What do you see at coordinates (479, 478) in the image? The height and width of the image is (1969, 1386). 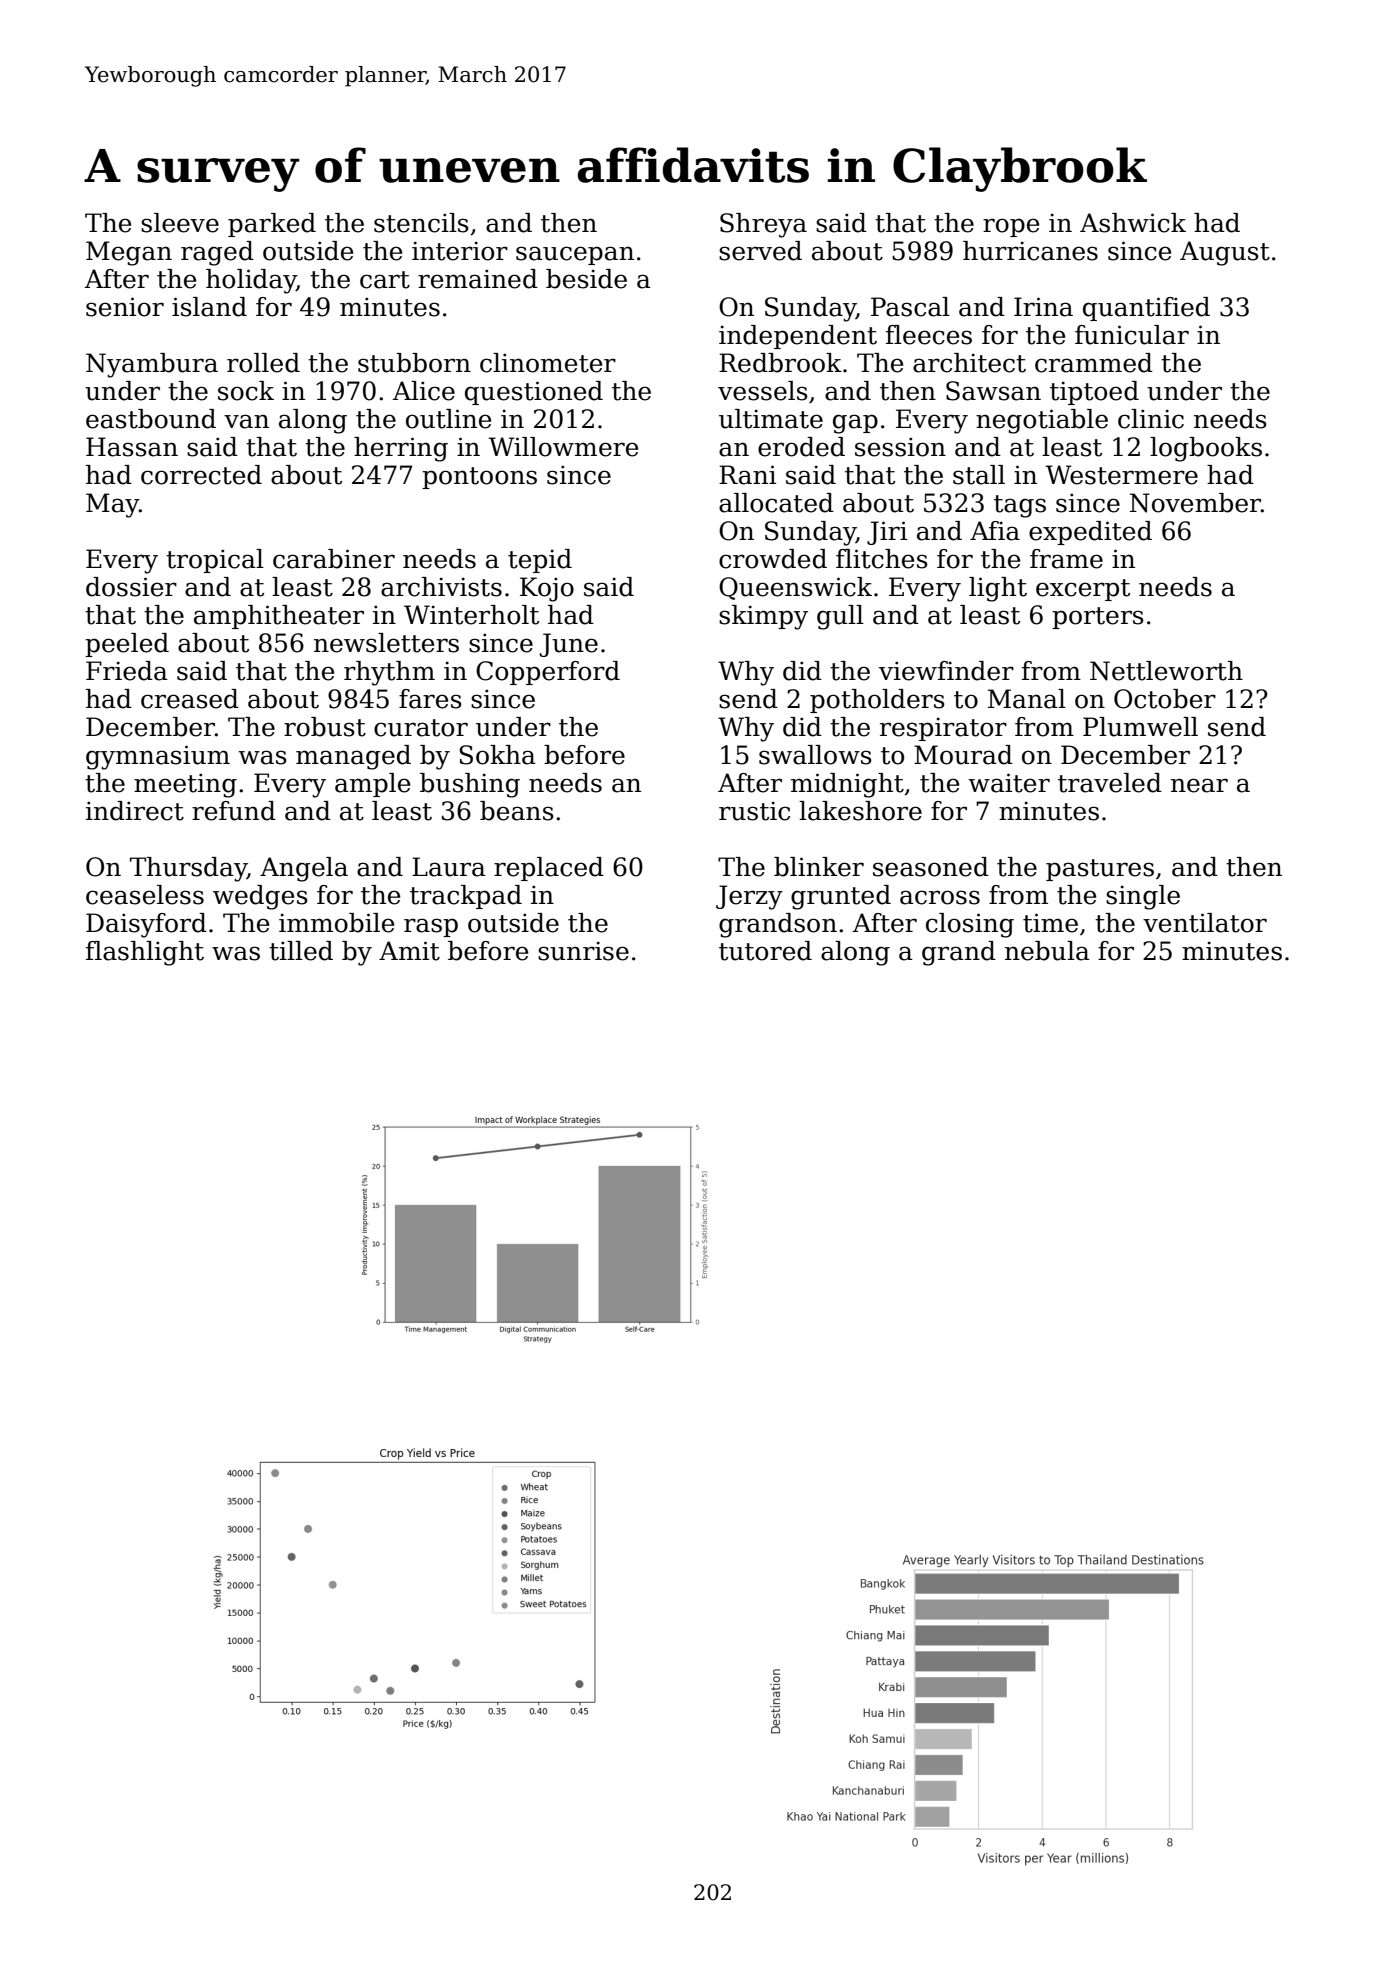 I see `pontoons` at bounding box center [479, 478].
